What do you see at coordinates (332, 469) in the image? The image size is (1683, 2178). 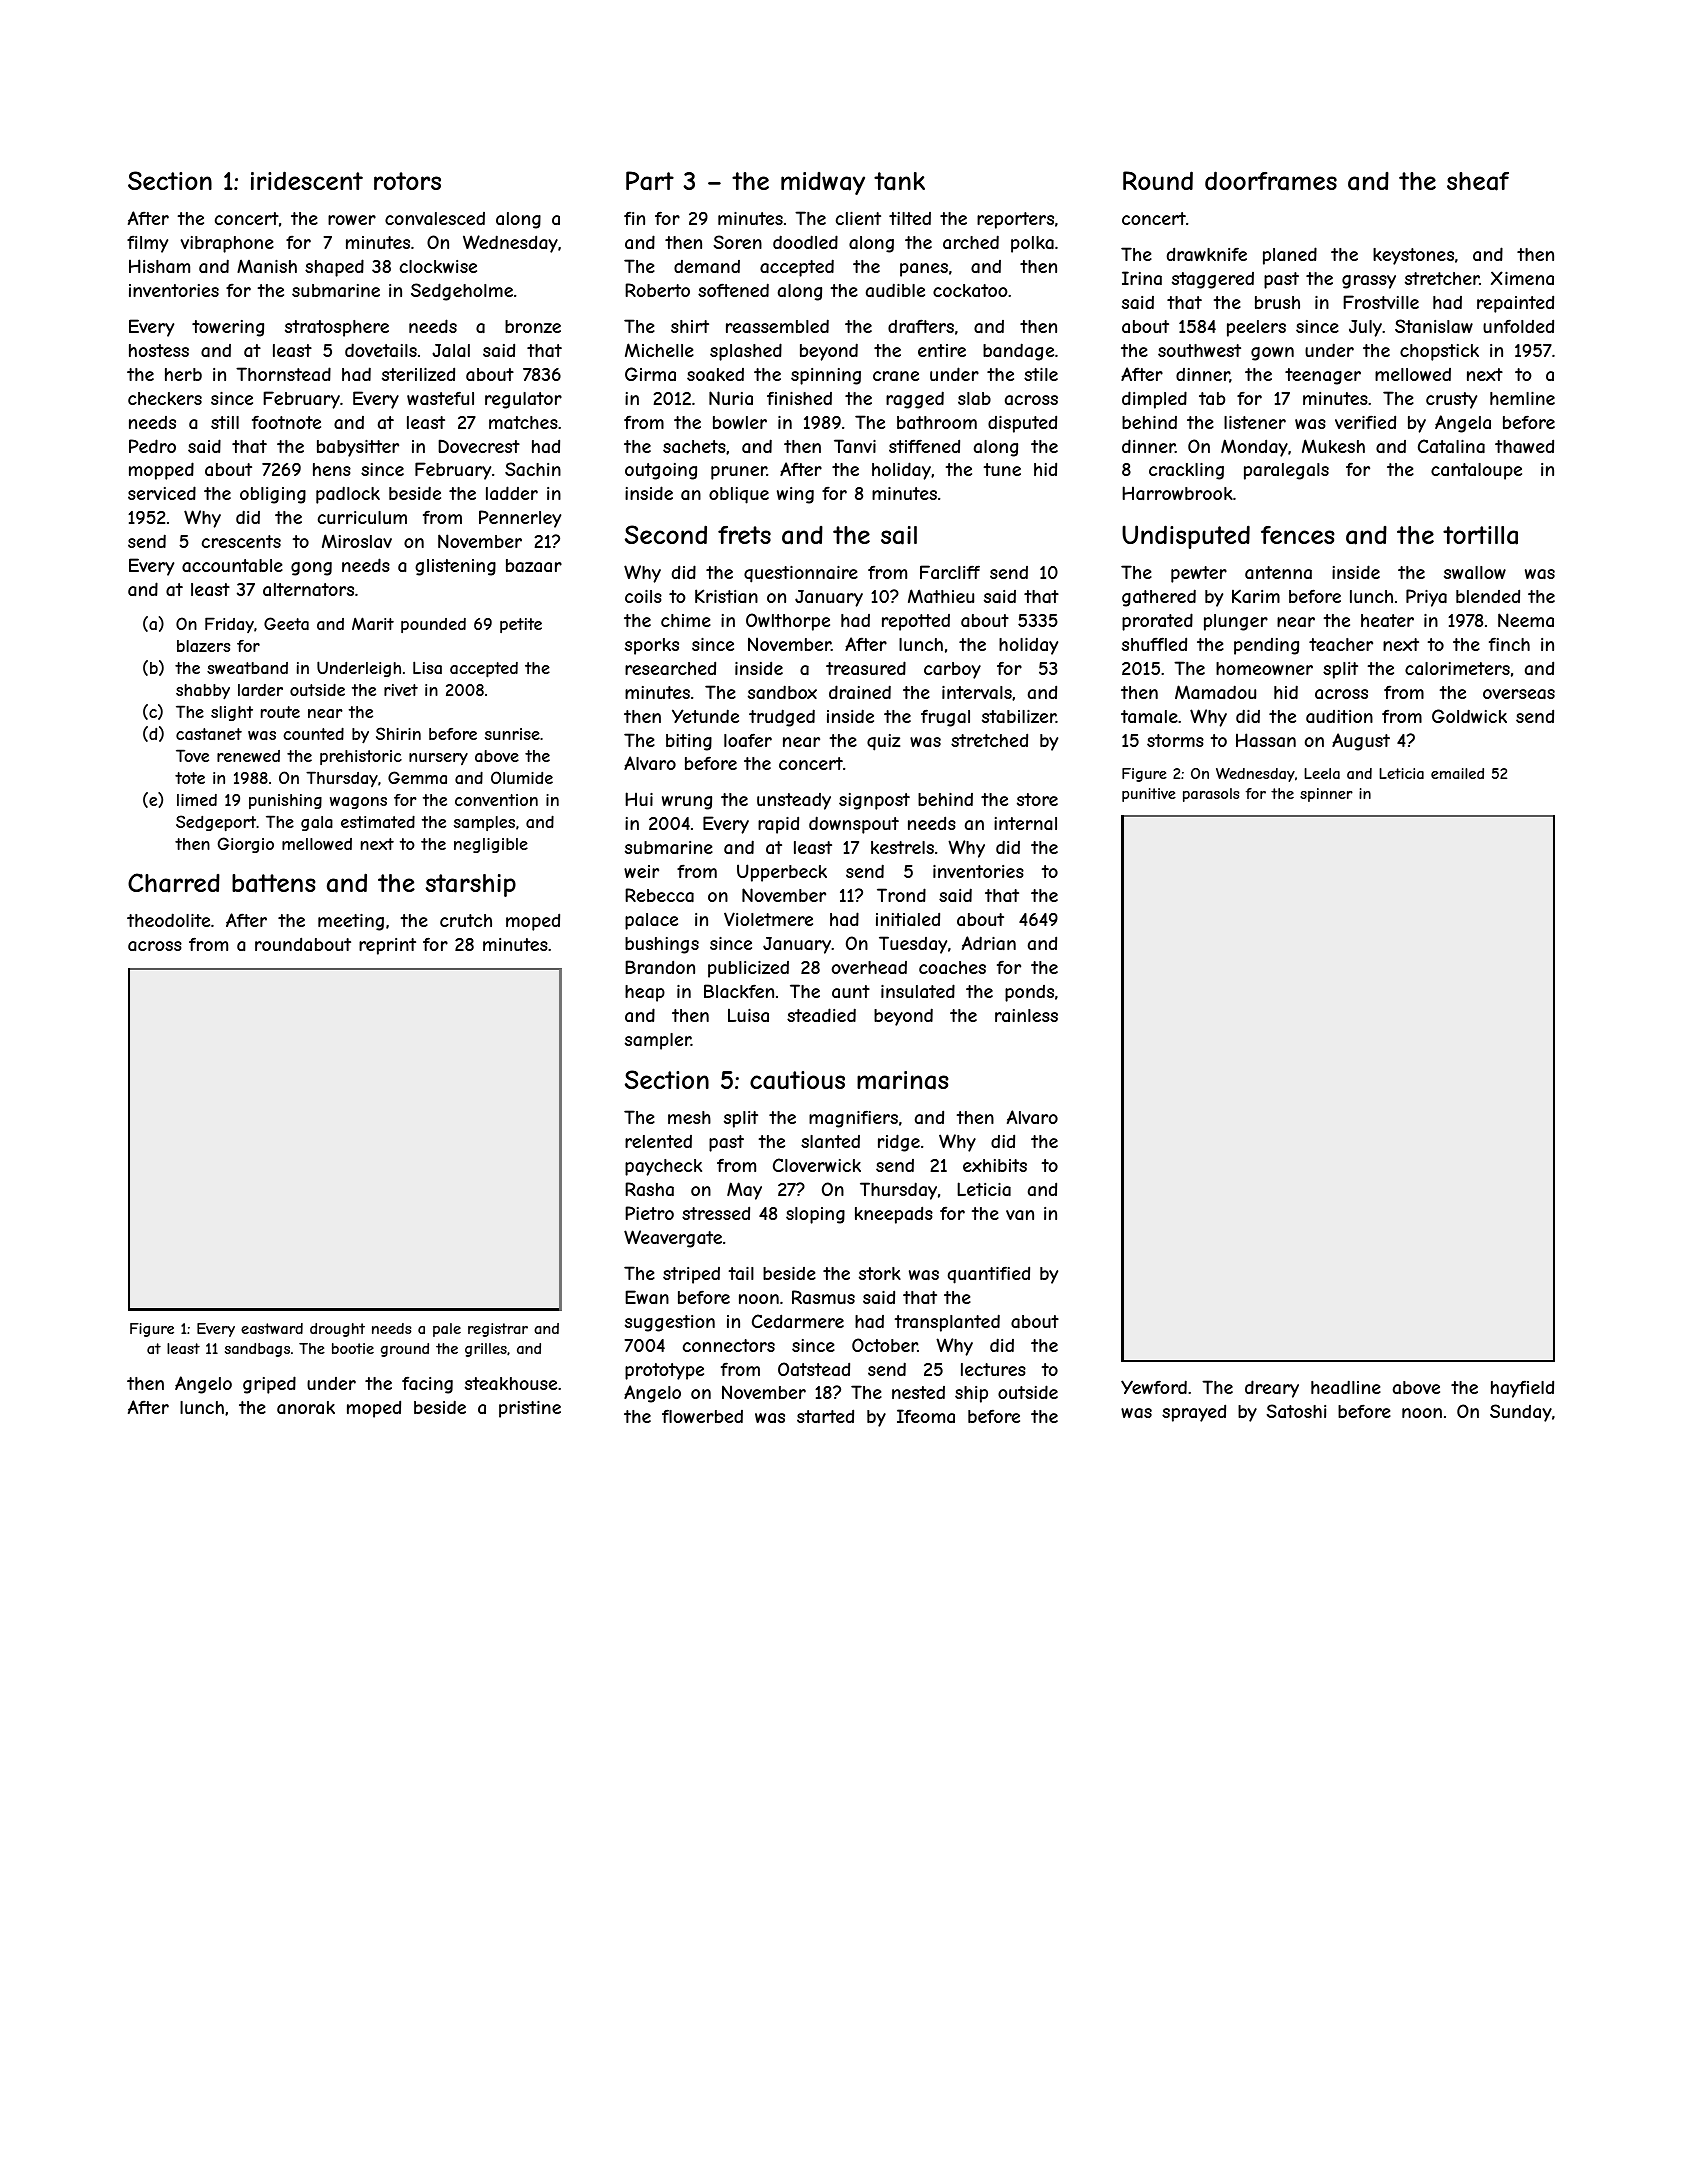 I see `hens` at bounding box center [332, 469].
